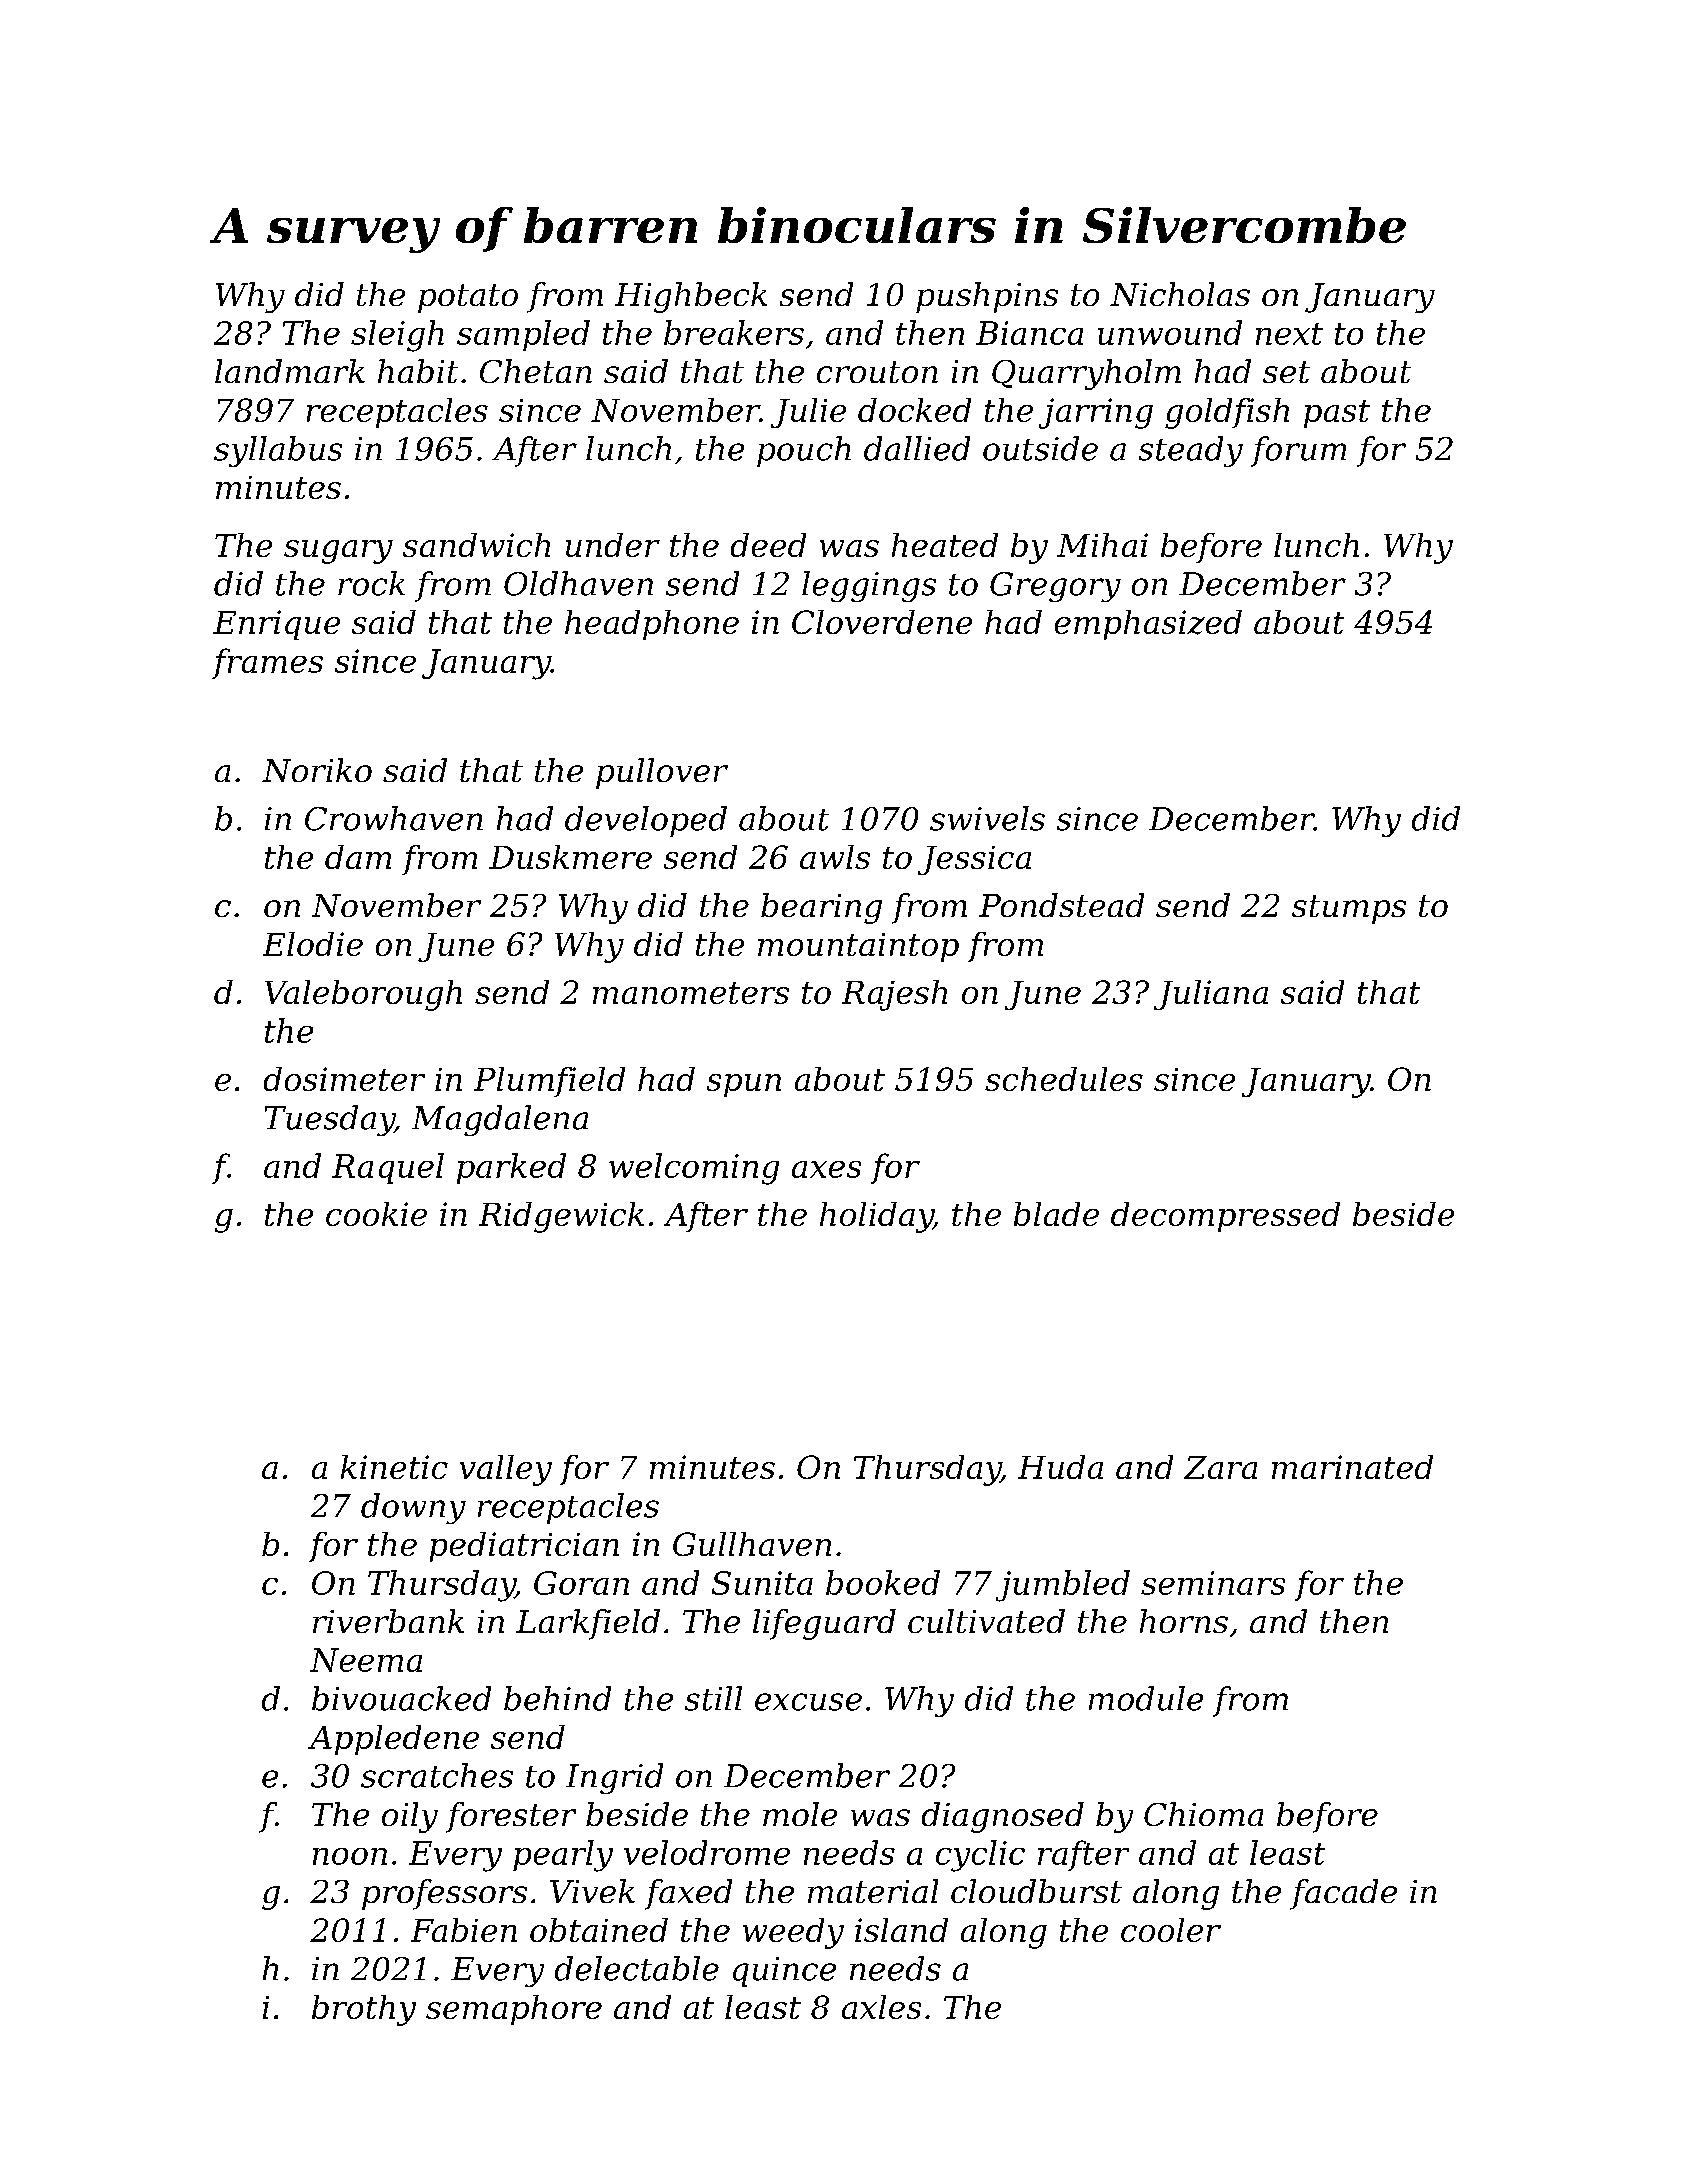 This screenshot has height=2178, width=1683. I want to click on Highbeck, so click(691, 297).
